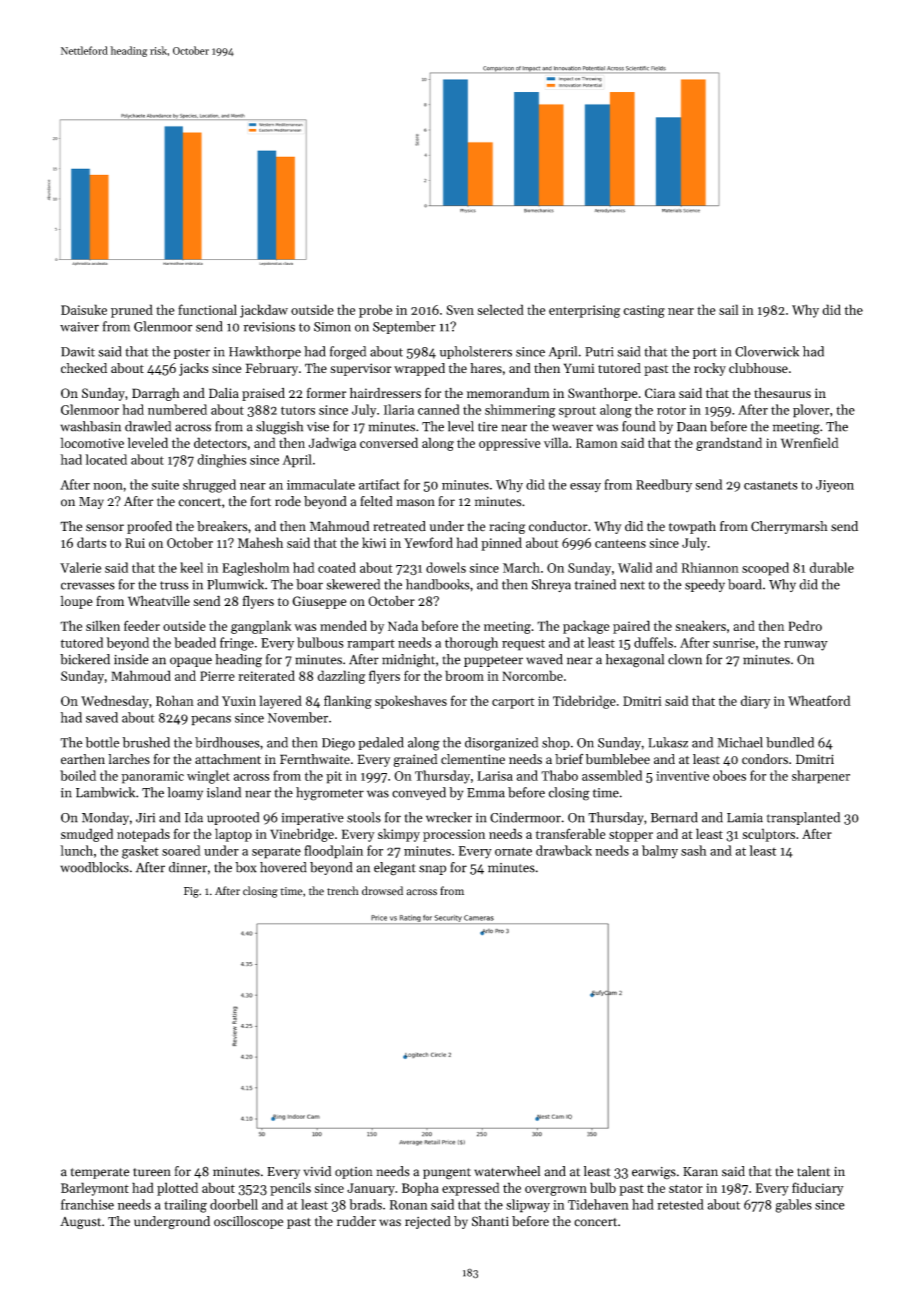  What do you see at coordinates (90, 426) in the image?
I see `washbasin` at bounding box center [90, 426].
